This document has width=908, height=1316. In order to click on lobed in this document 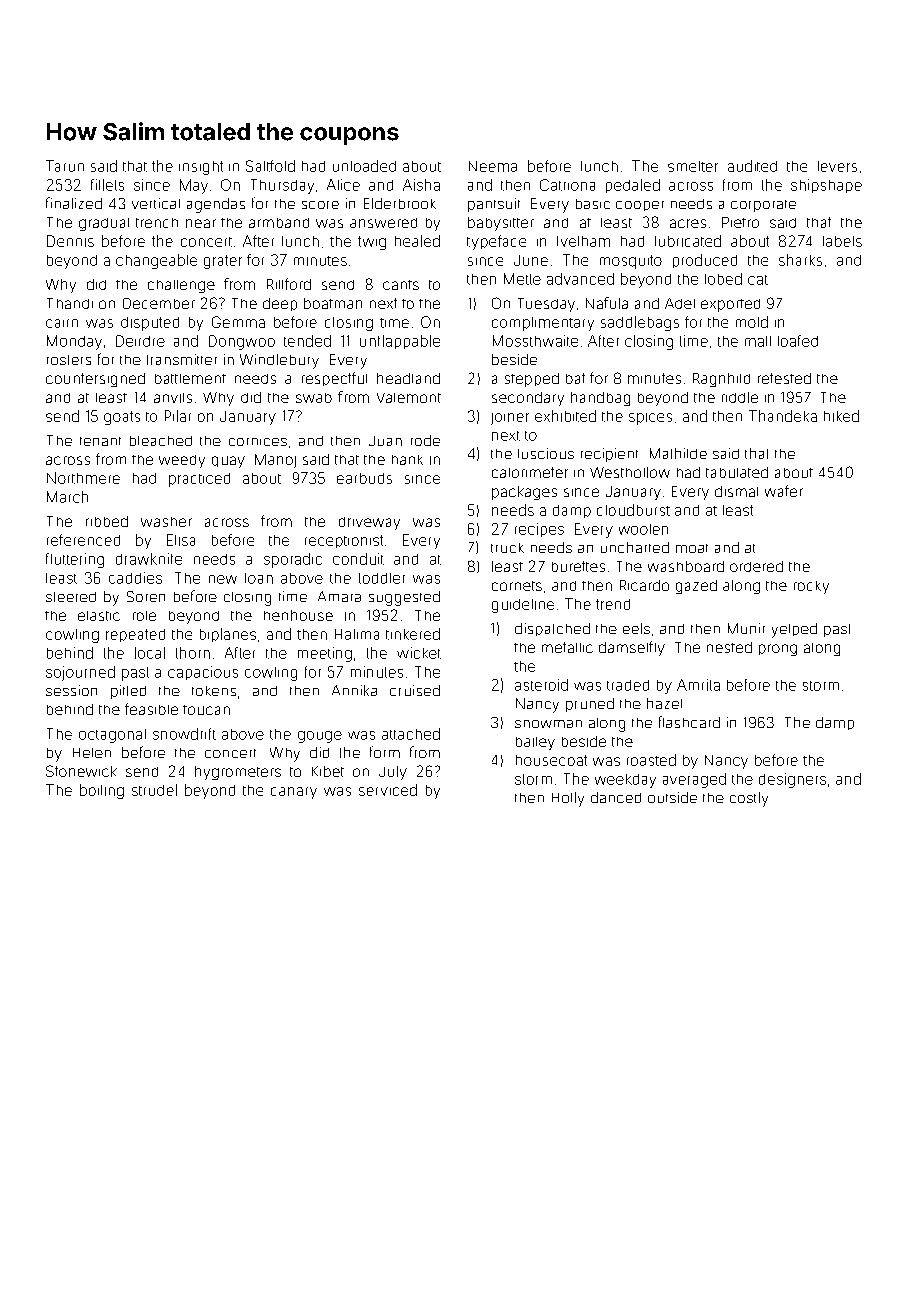, I will do `click(723, 279)`.
